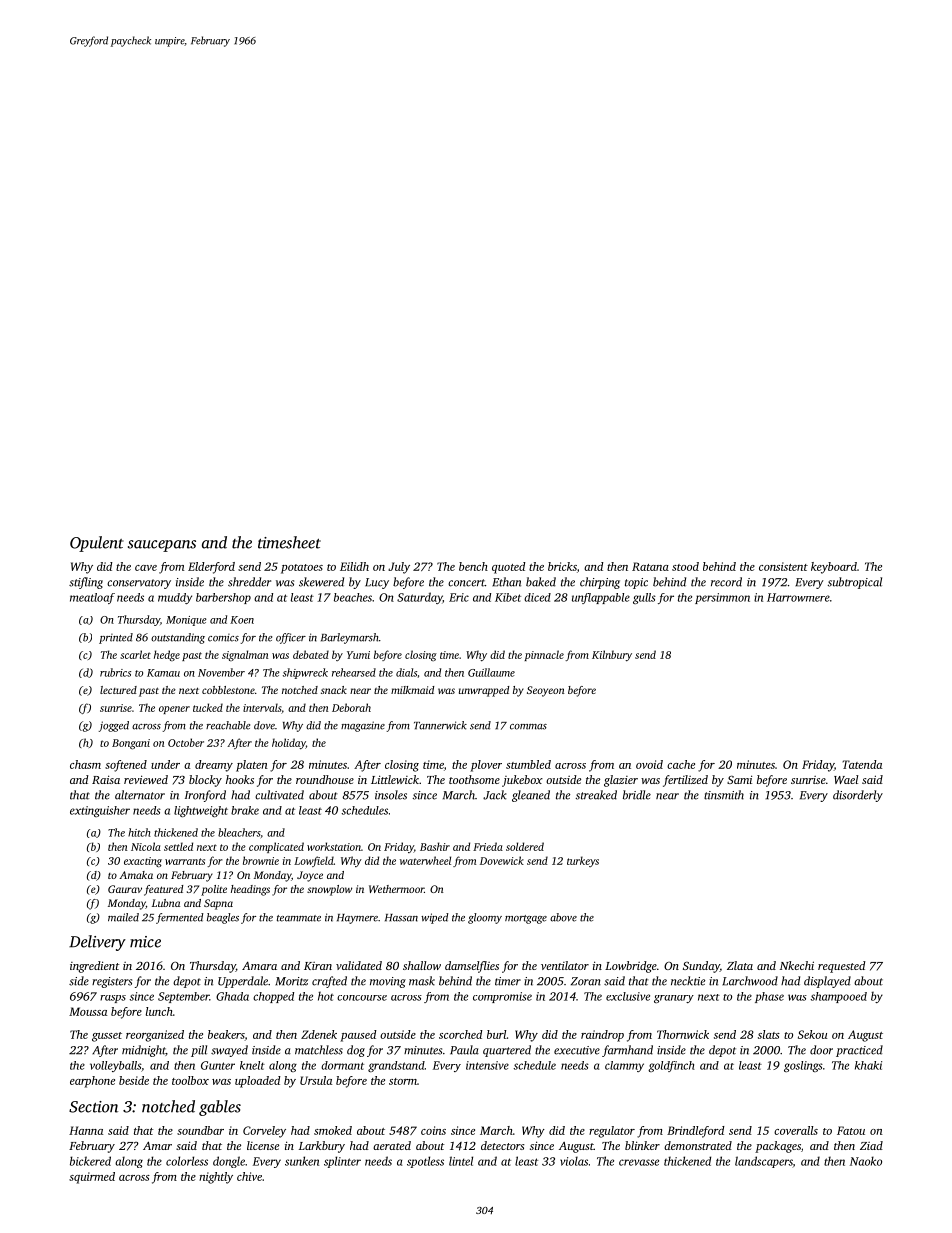 The height and width of the document is (1233, 952). I want to click on Nicola, so click(146, 846).
